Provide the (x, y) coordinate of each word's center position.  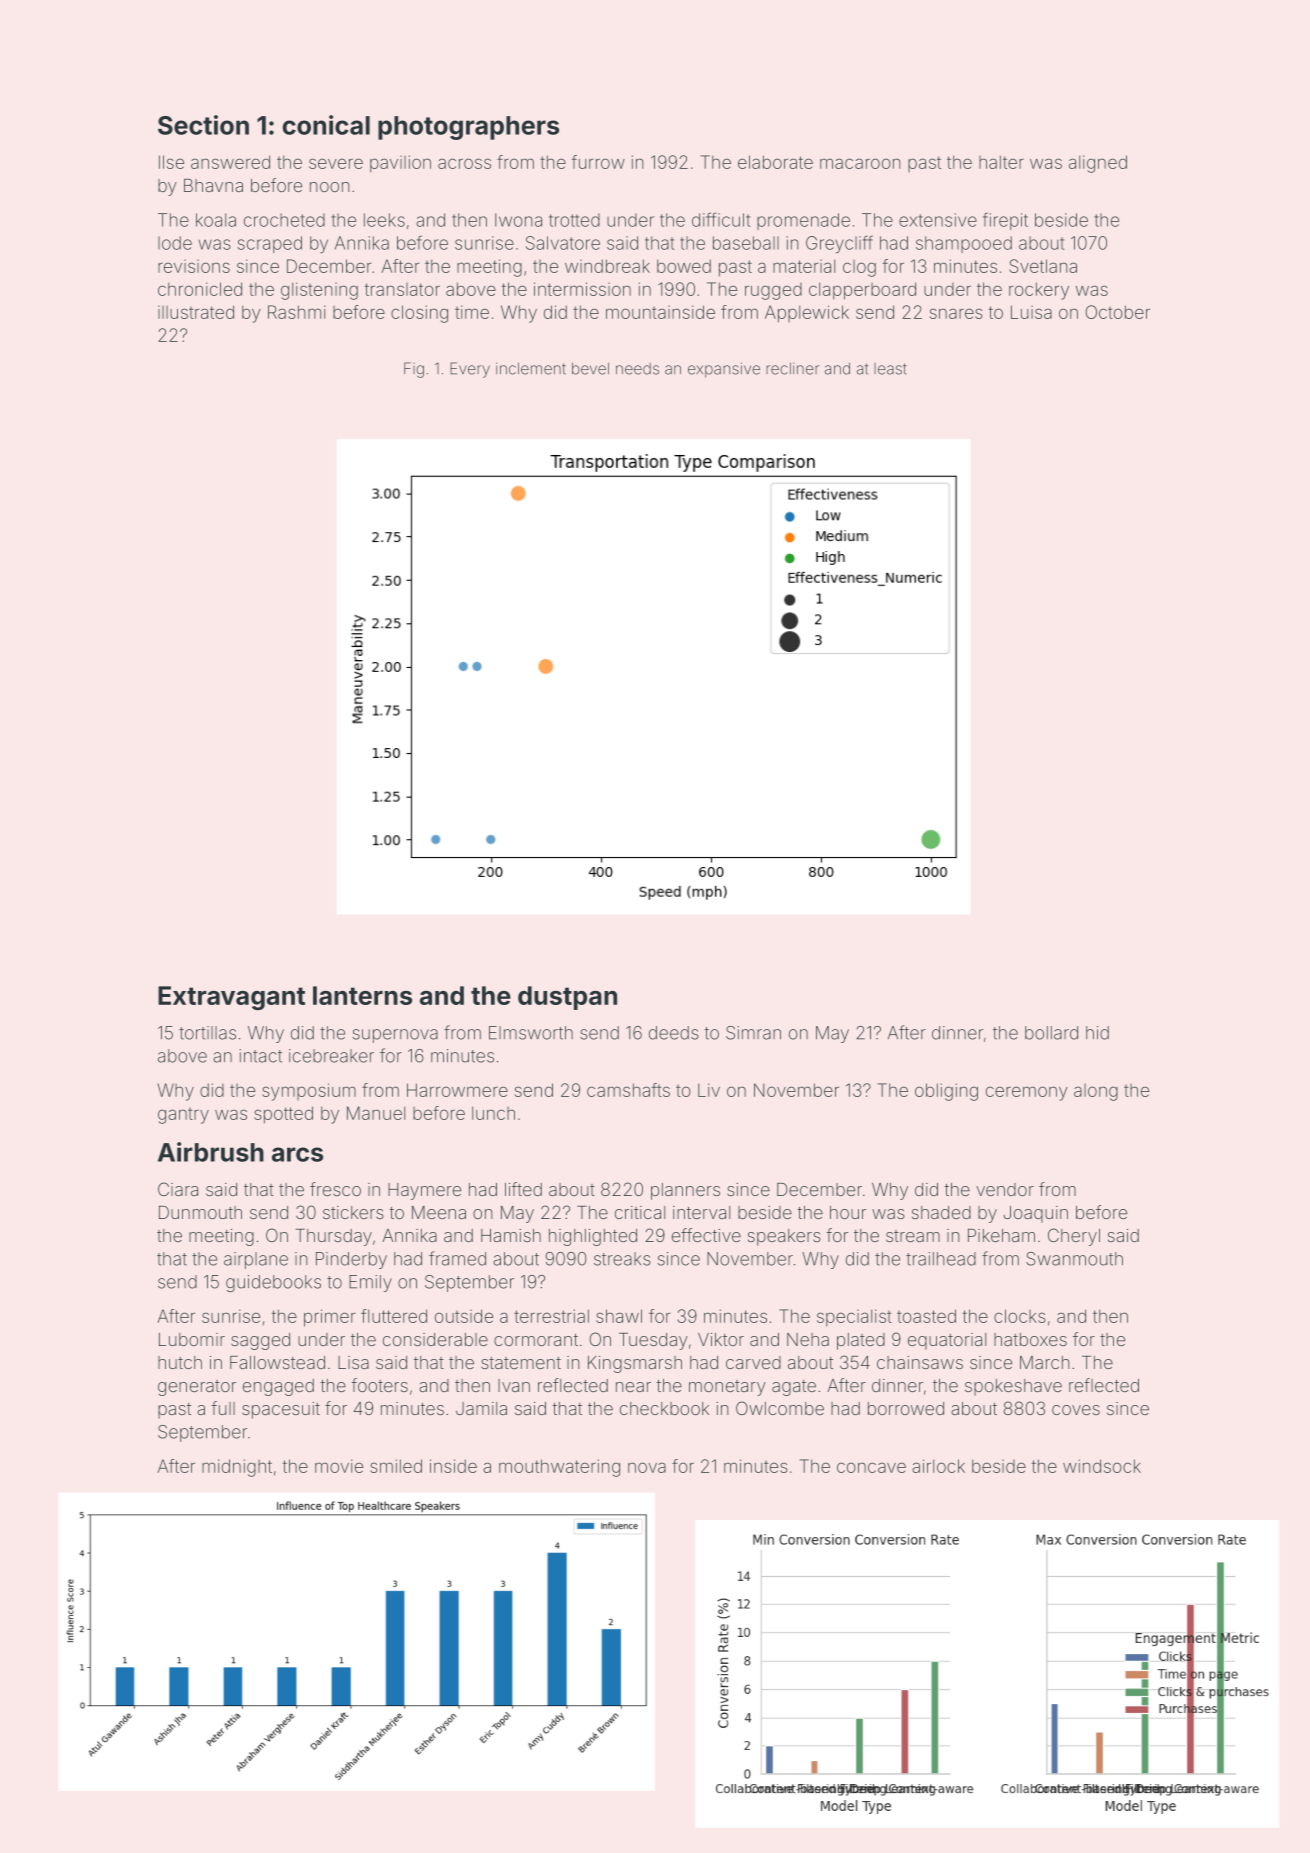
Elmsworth (531, 1033)
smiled (396, 1466)
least (890, 369)
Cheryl (1074, 1237)
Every (470, 370)
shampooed (964, 244)
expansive (724, 370)
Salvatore (563, 243)
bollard (1051, 1033)
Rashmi (297, 312)
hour (848, 1212)
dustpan (567, 998)
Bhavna (213, 185)
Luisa (1031, 312)
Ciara (178, 1189)
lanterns (362, 995)
